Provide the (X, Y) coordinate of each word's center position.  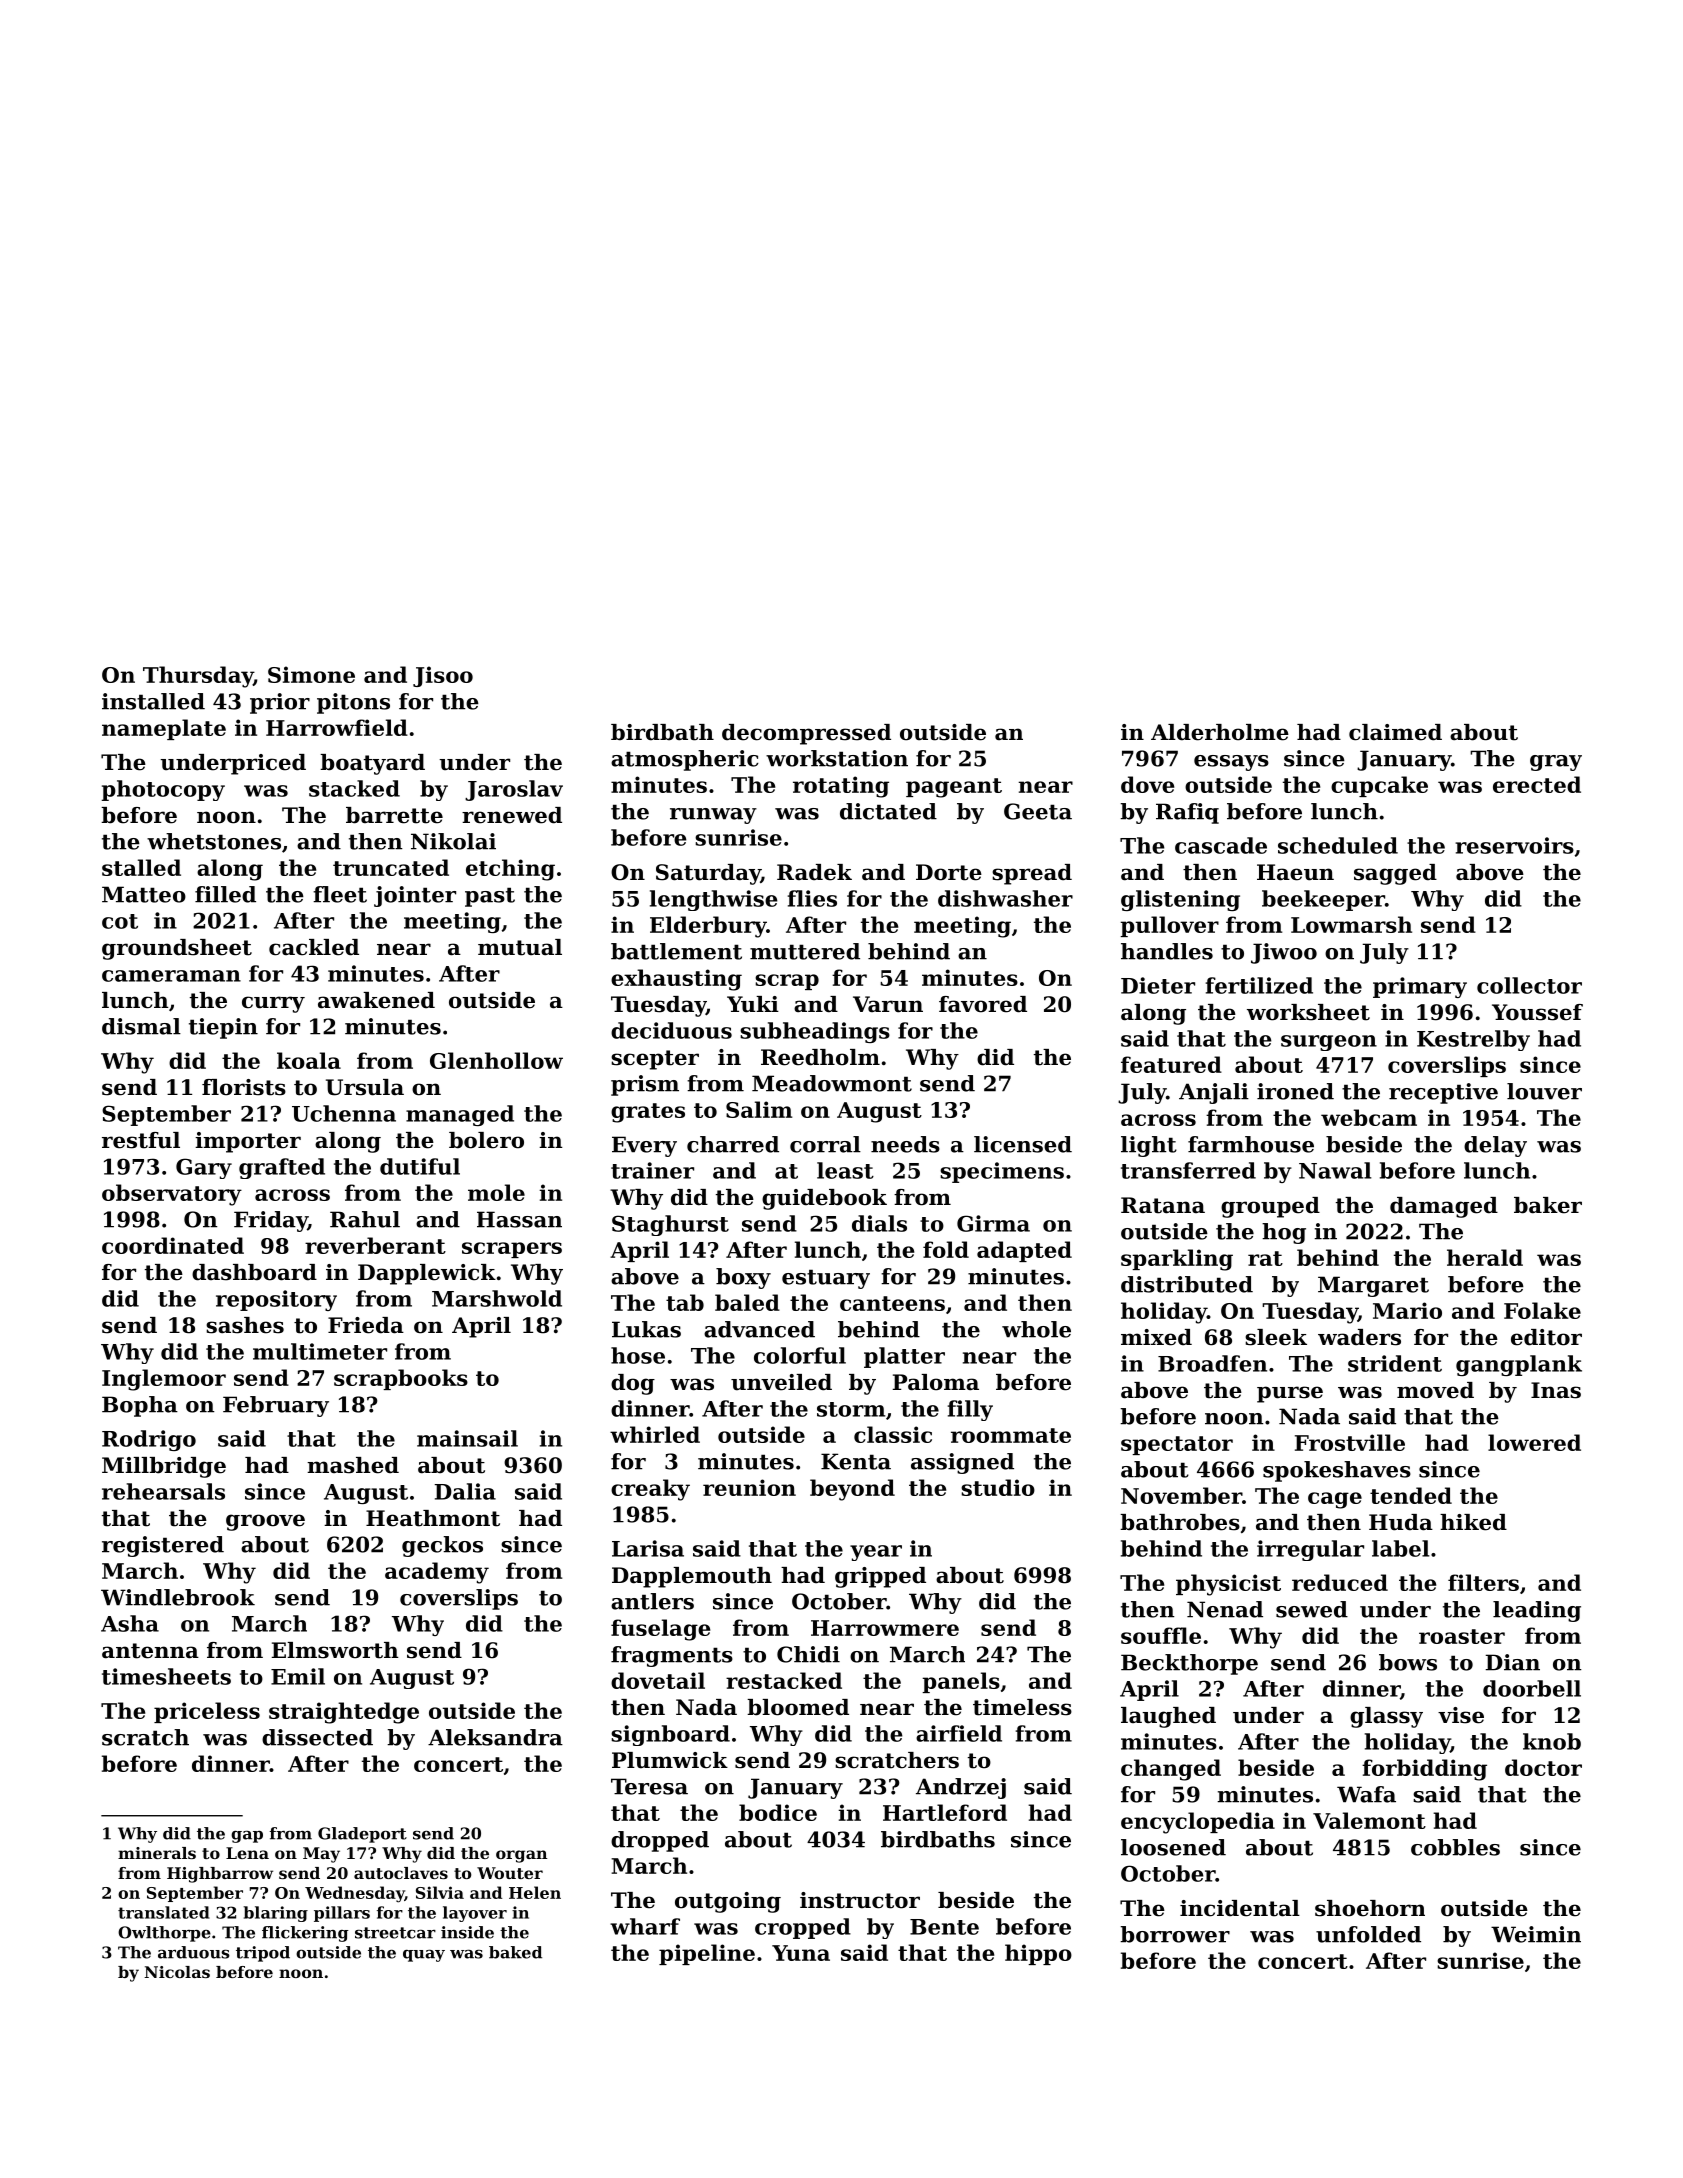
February (276, 1406)
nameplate (164, 729)
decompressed (806, 734)
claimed (1395, 732)
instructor (860, 1900)
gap (247, 1837)
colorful (800, 1355)
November (1181, 1495)
